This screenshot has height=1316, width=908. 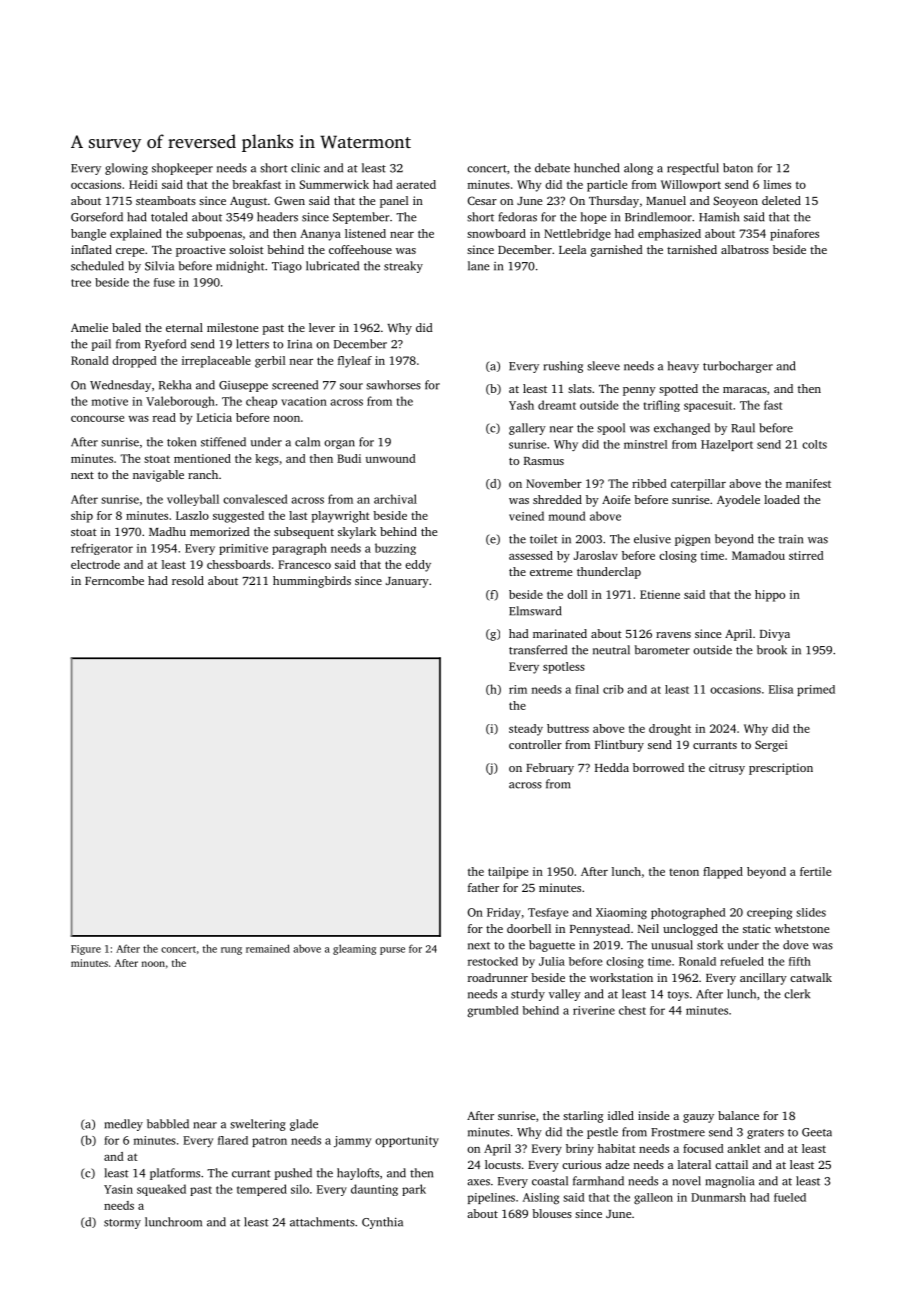 I want to click on Cynthia, so click(x=382, y=1223).
